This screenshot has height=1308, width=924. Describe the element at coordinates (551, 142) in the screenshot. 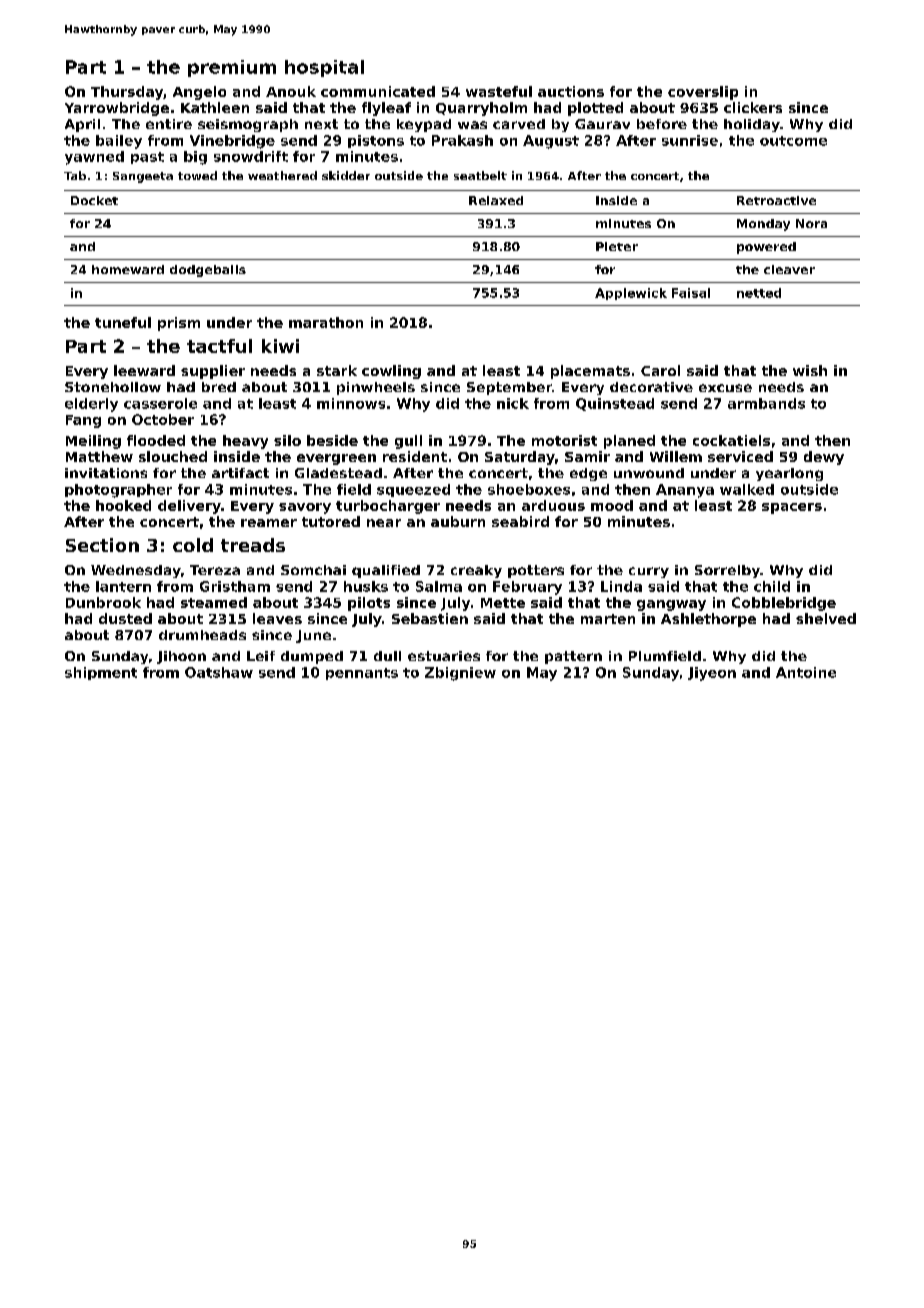

I see `August` at that location.
